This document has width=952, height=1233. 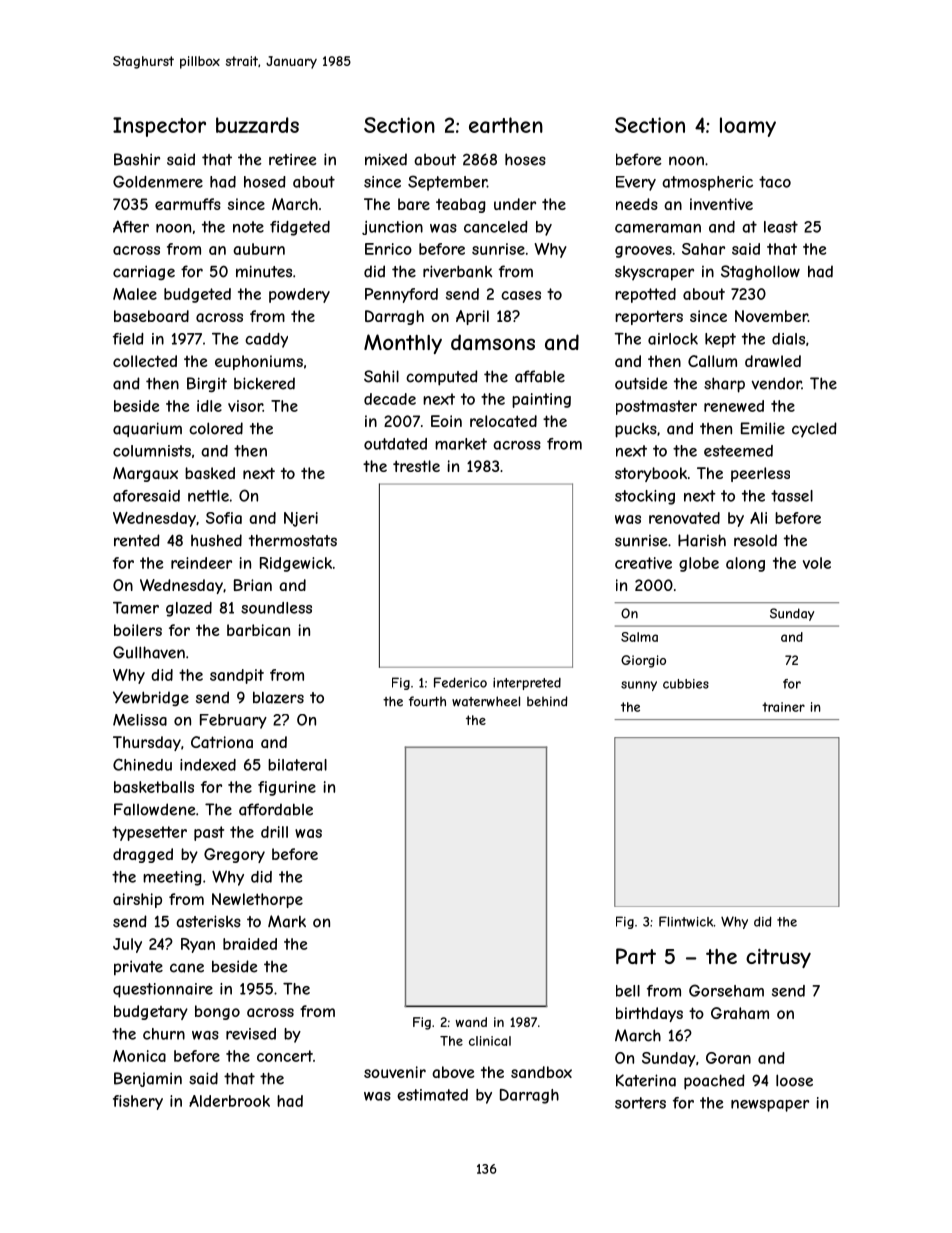 I want to click on baseboard, so click(x=151, y=316).
